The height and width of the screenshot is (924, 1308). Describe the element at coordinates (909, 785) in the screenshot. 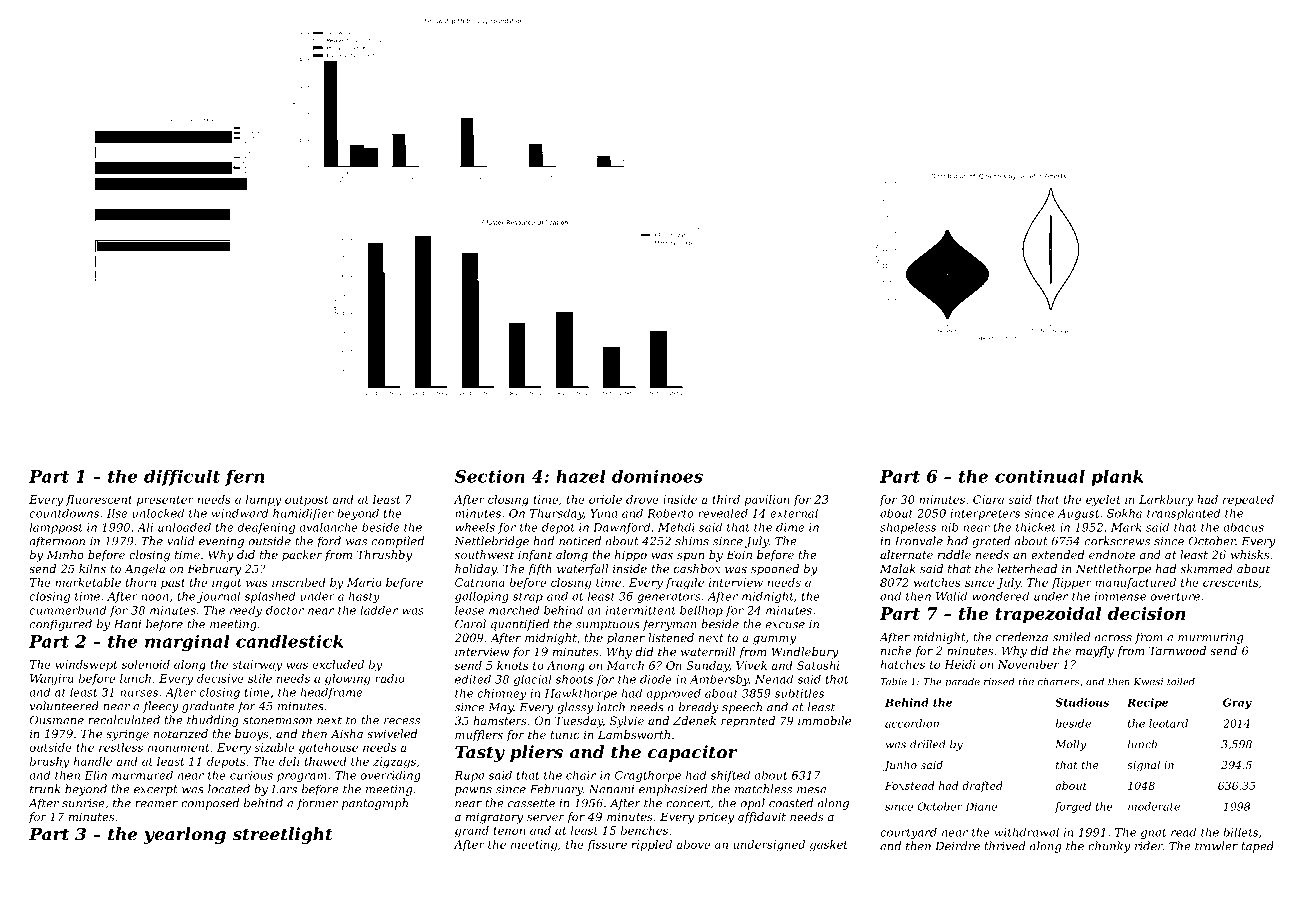

I see `Foxstead` at that location.
